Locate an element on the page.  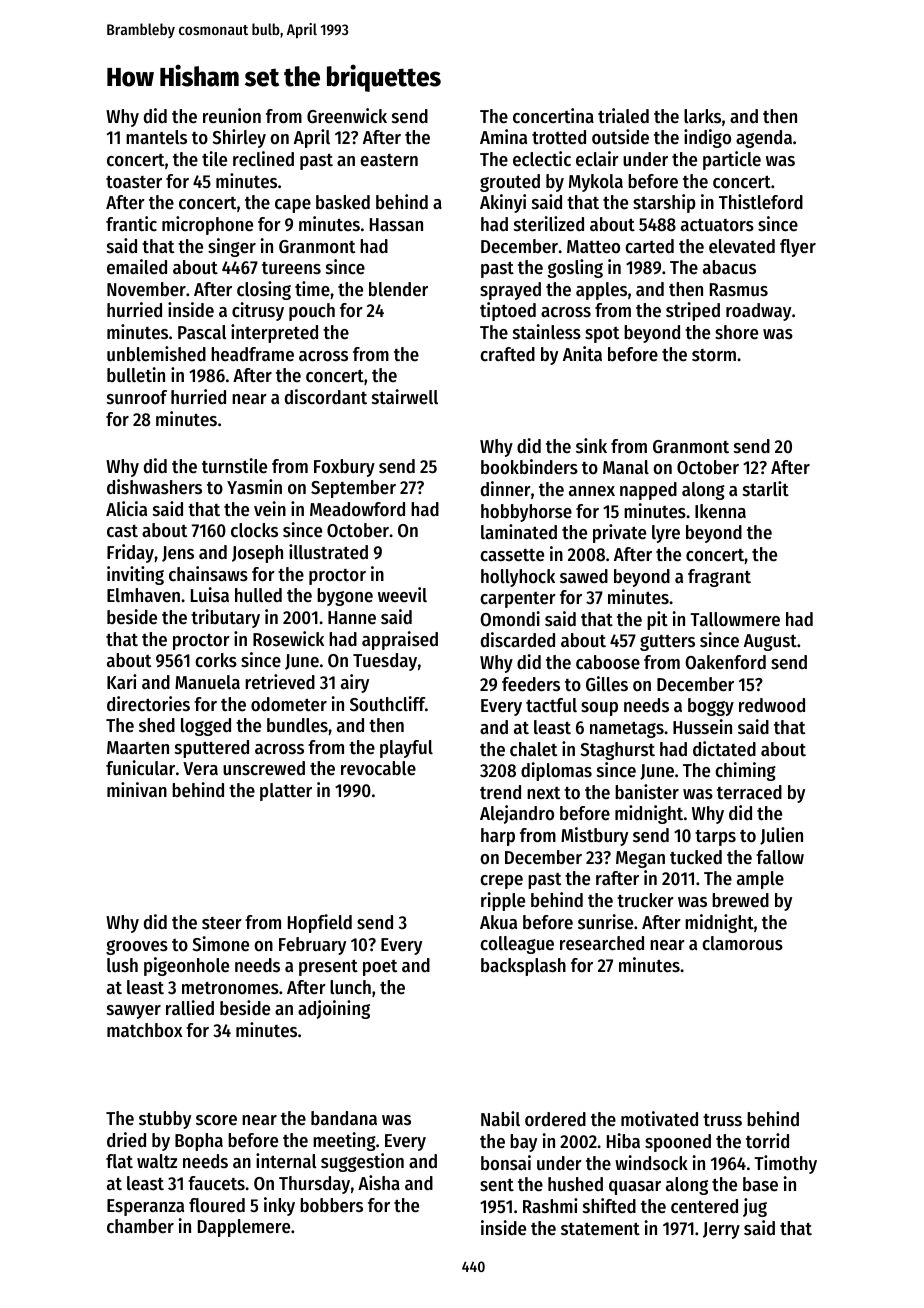
microphone is located at coordinates (207, 225).
